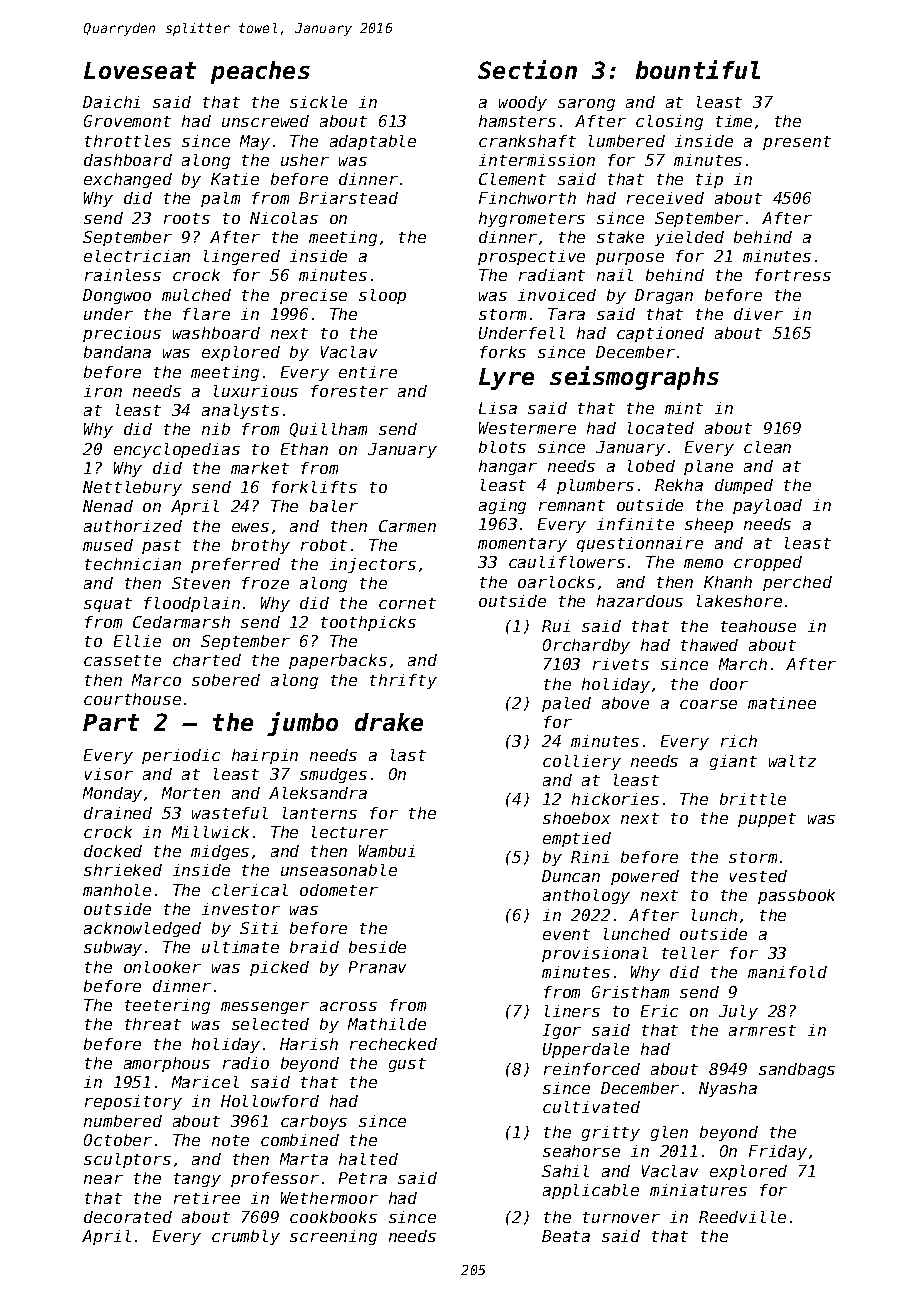  I want to click on plumbers, so click(595, 486).
